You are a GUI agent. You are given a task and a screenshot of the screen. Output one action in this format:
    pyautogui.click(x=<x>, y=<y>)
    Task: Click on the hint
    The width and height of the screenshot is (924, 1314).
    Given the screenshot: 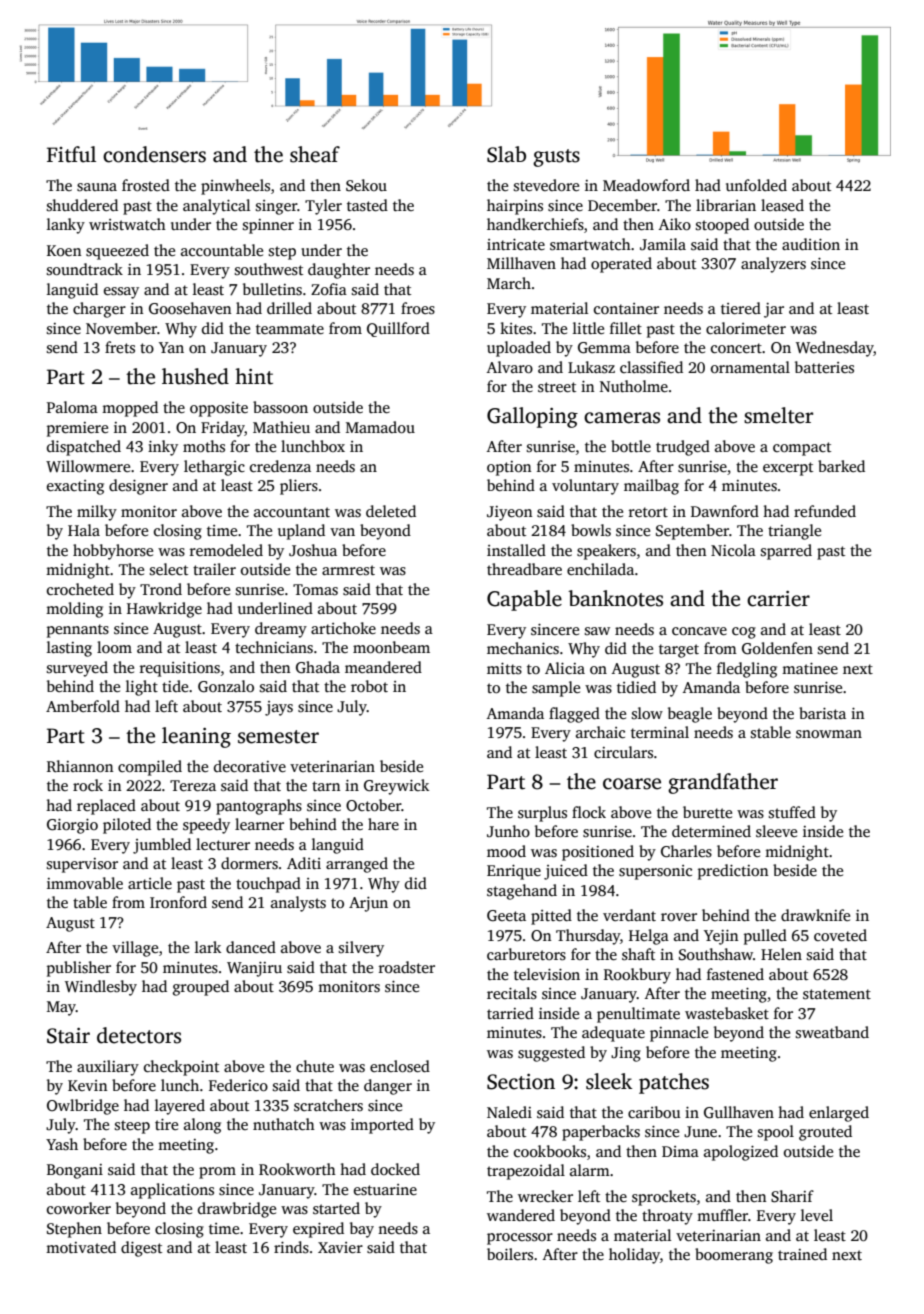 What is the action you would take?
    pyautogui.click(x=254, y=376)
